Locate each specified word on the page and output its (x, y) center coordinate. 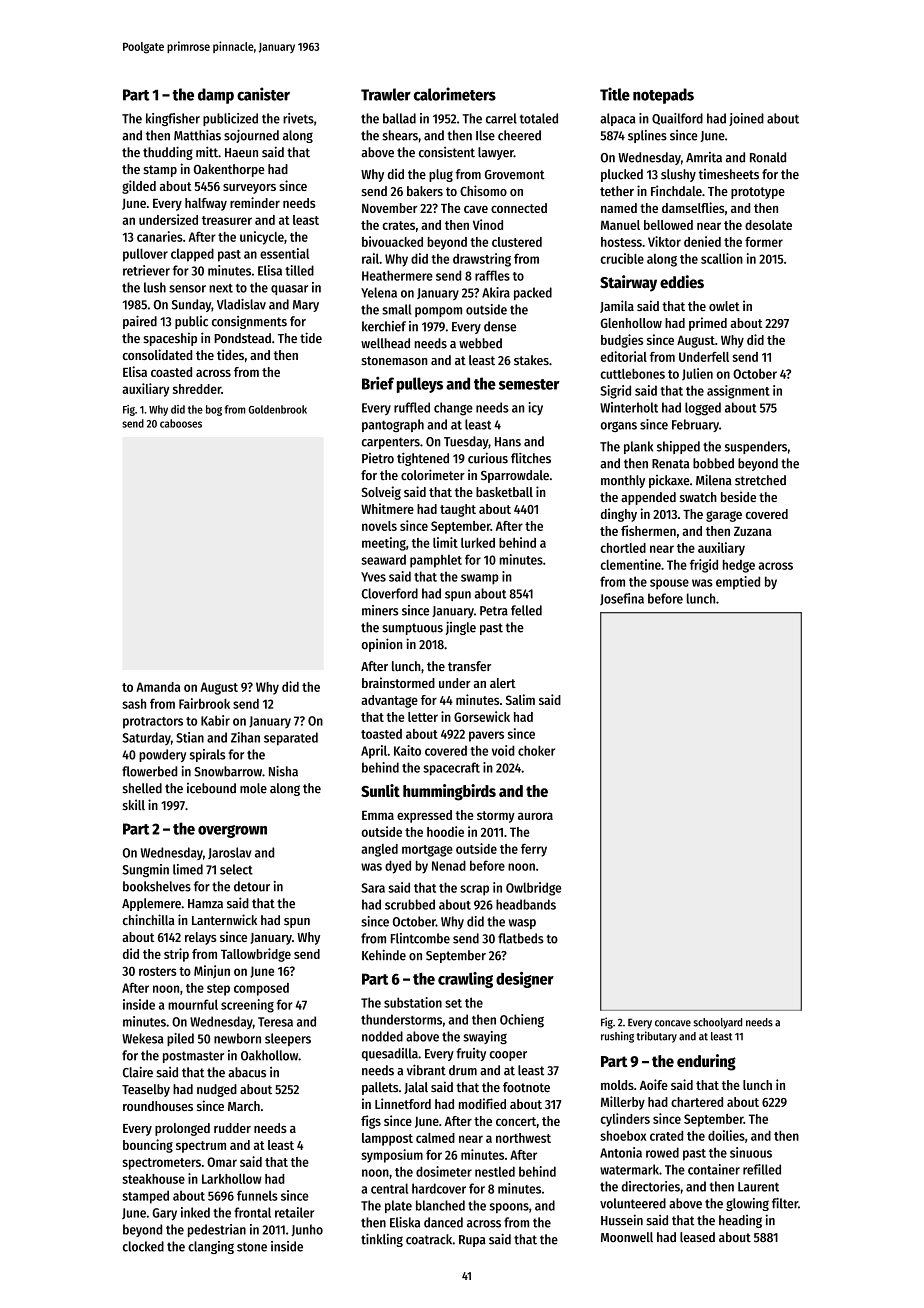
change (453, 409)
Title (615, 94)
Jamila (617, 306)
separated (291, 738)
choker (536, 750)
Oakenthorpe (229, 170)
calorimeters (455, 94)
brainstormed (398, 682)
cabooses (181, 423)
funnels (257, 1195)
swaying (485, 1037)
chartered (697, 1102)
